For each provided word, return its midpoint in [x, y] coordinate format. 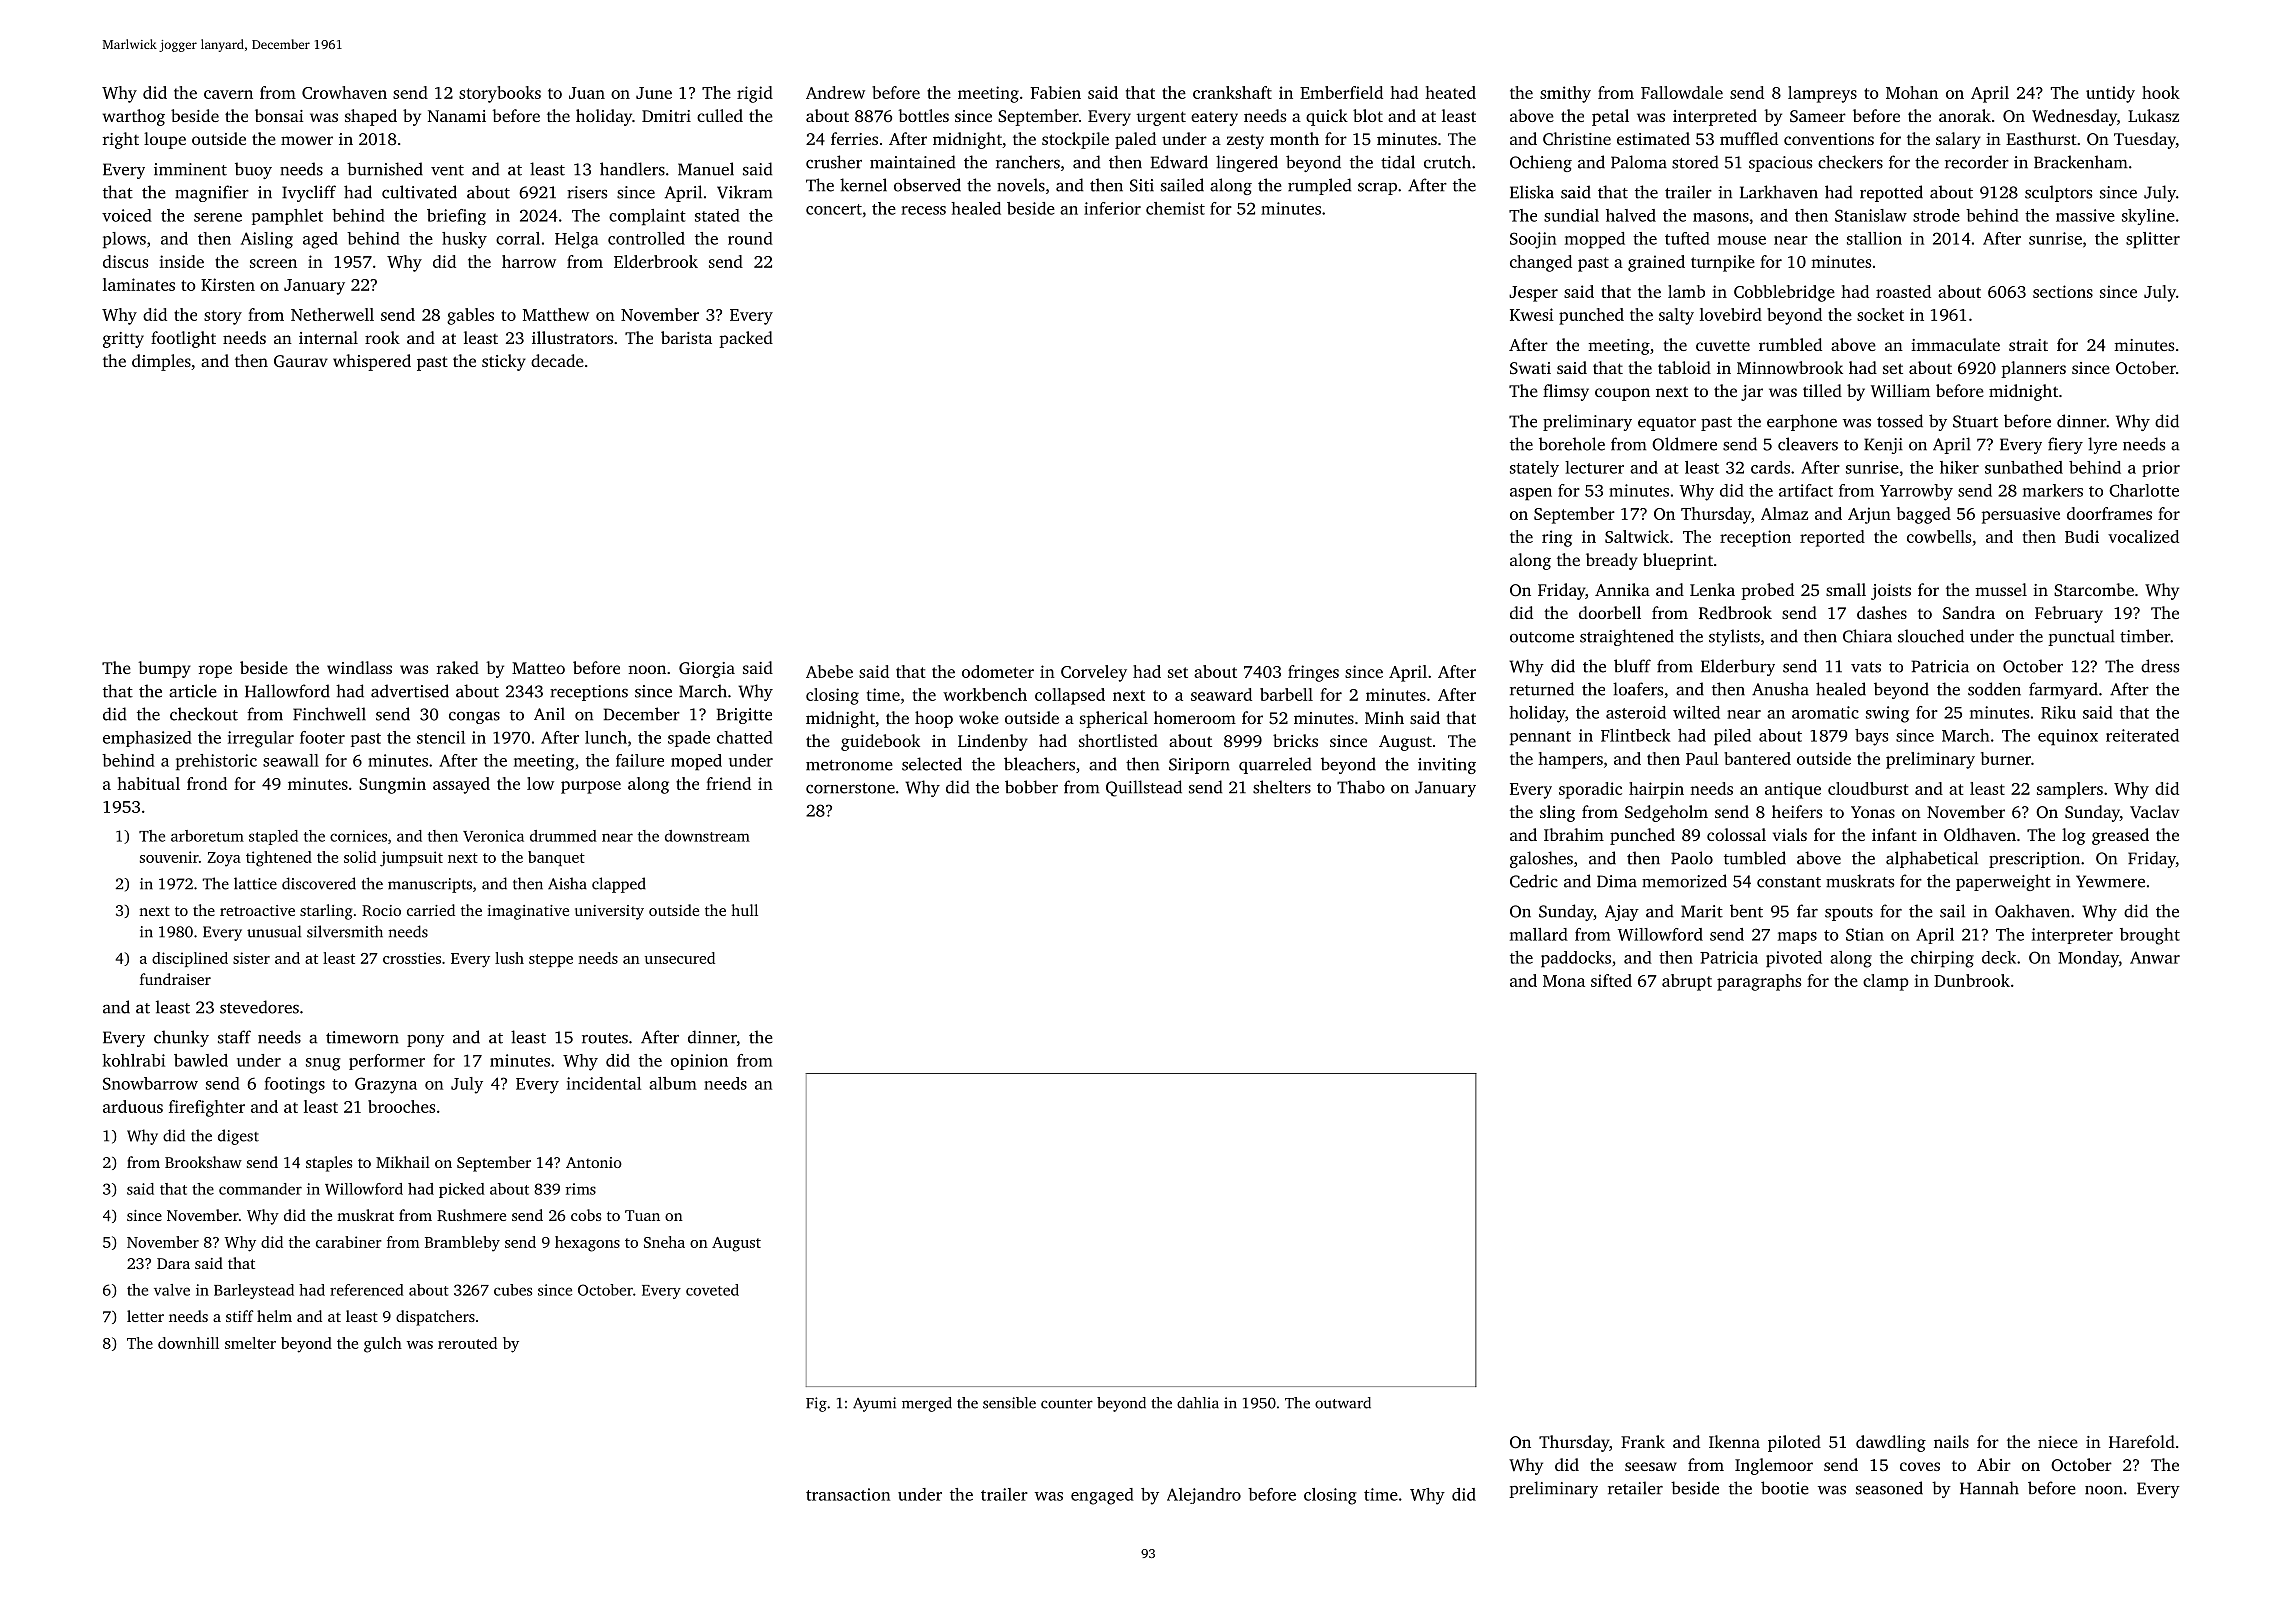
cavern [228, 94]
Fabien [1056, 92]
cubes [513, 1290]
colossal [1736, 834]
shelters [1282, 787]
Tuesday [2145, 140]
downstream [707, 836]
